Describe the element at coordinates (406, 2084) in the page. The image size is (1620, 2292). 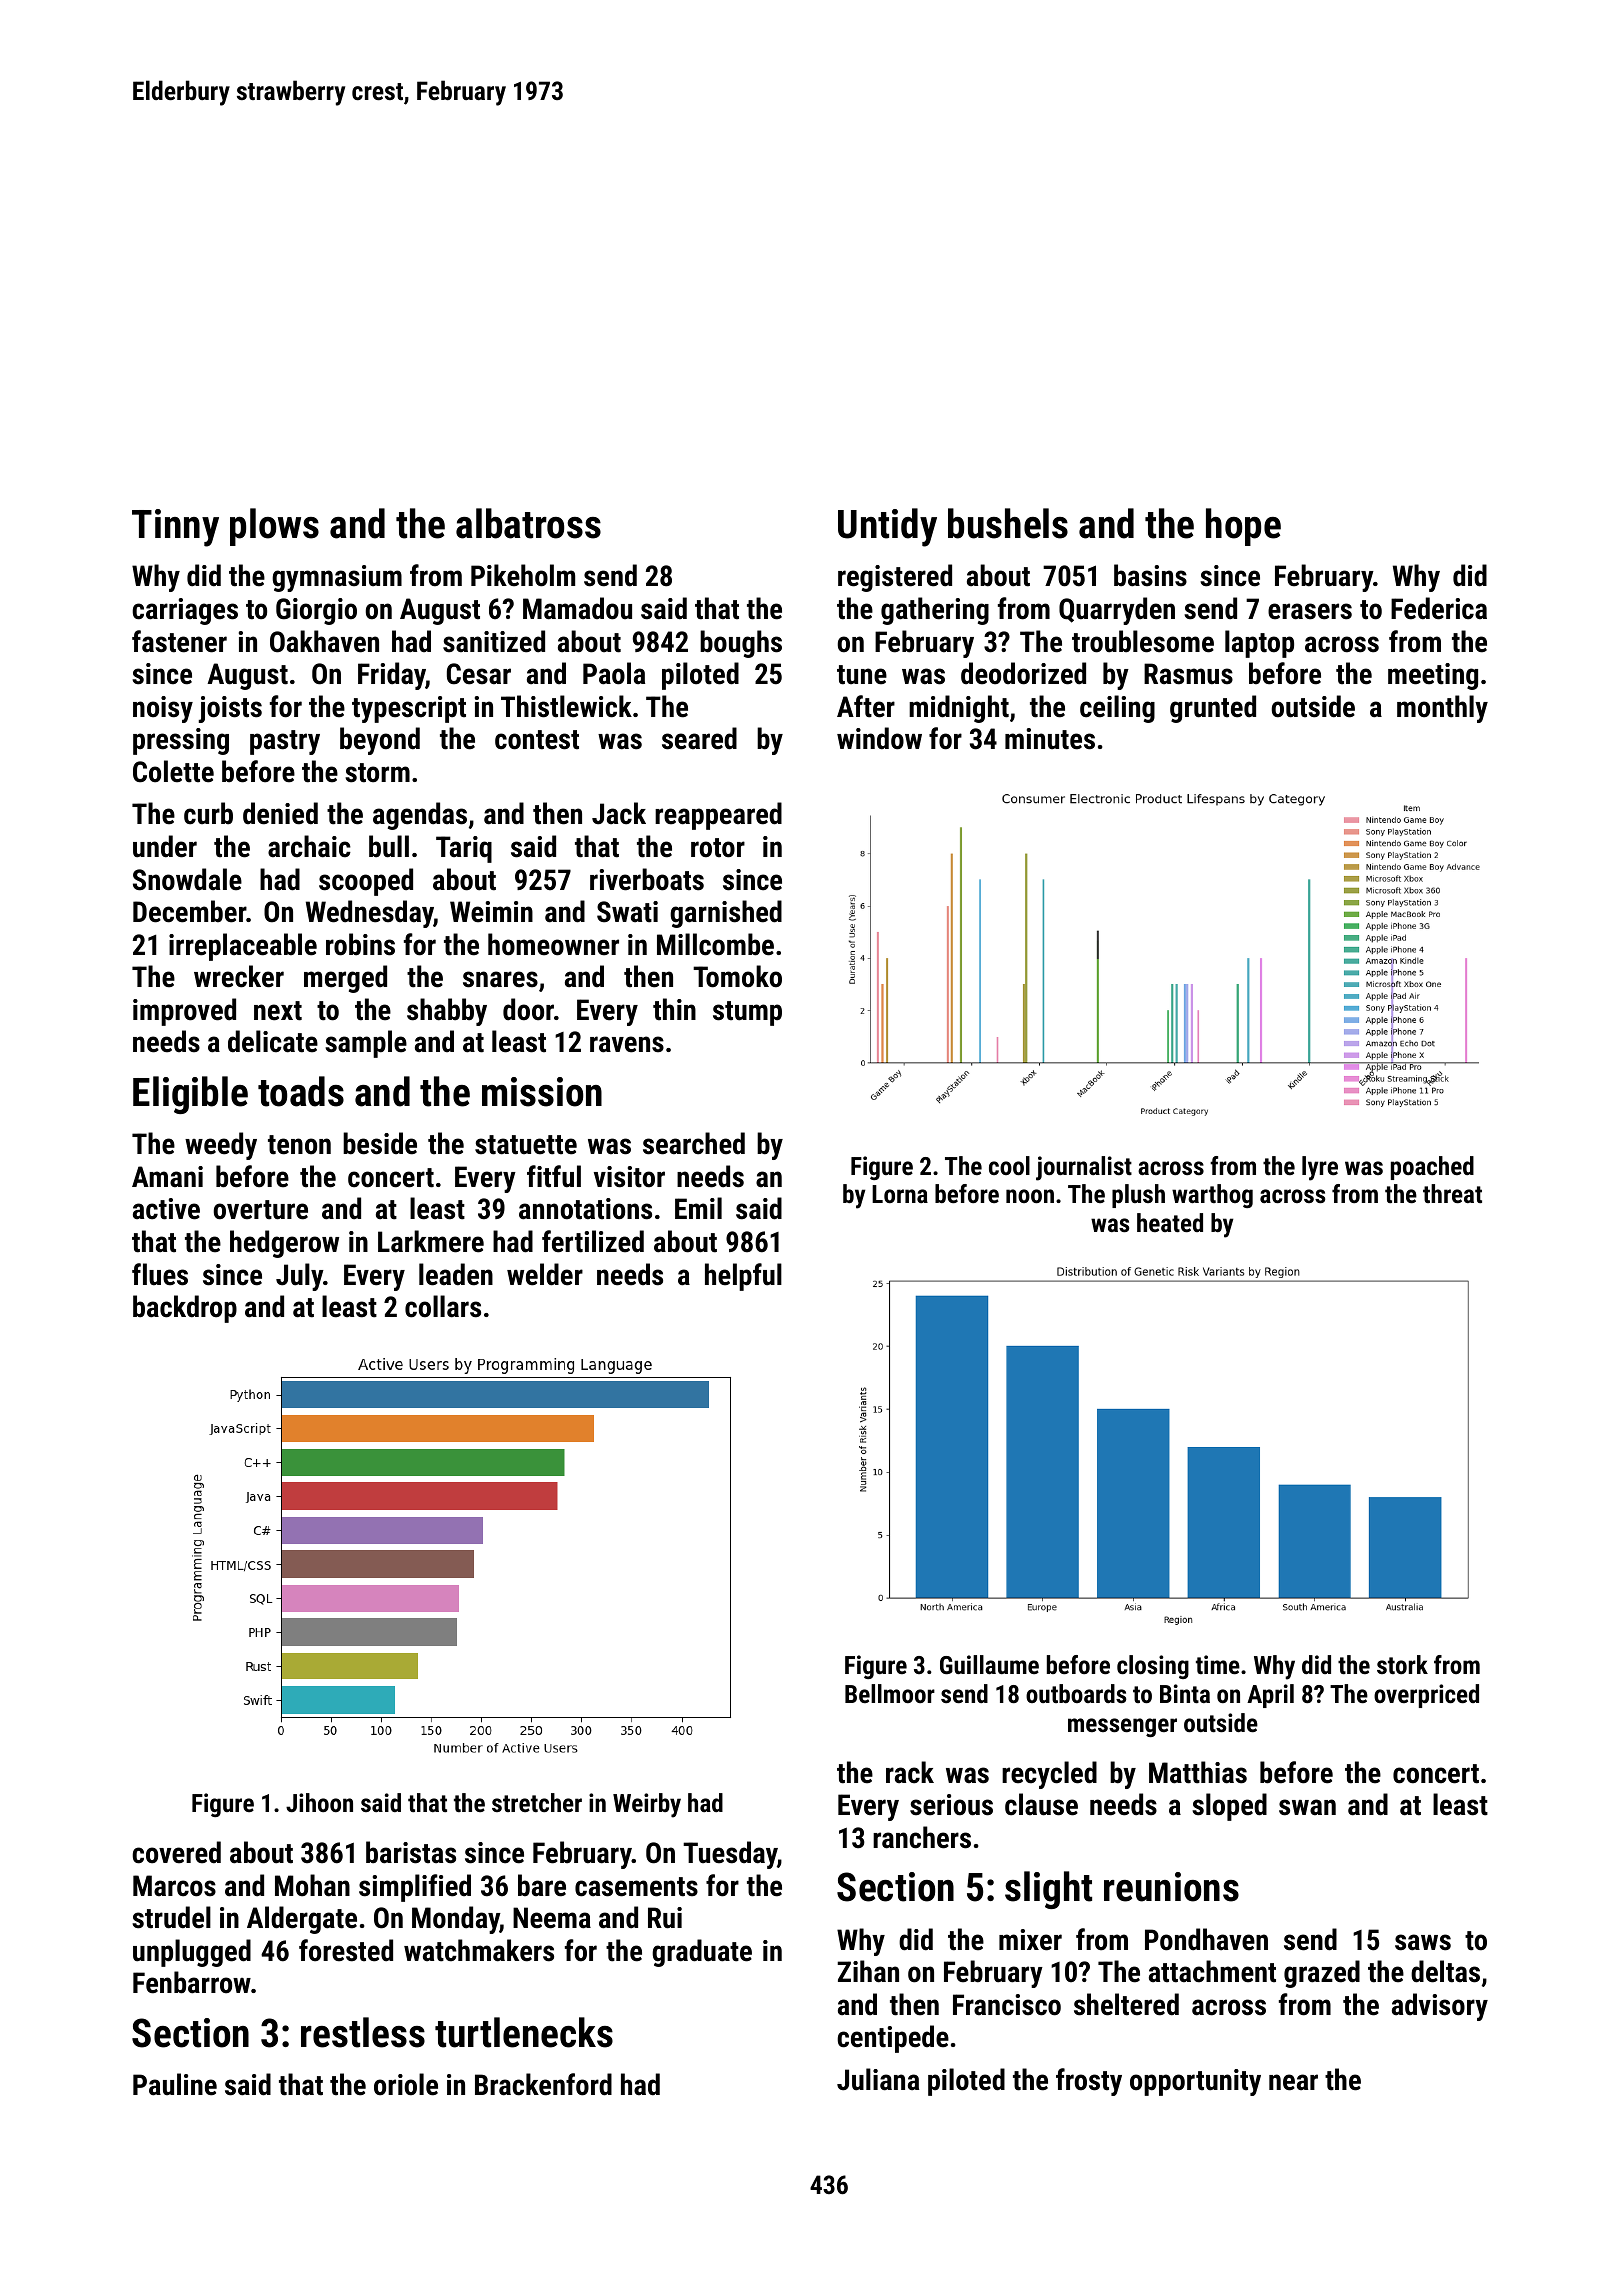
I see `oriole` at that location.
